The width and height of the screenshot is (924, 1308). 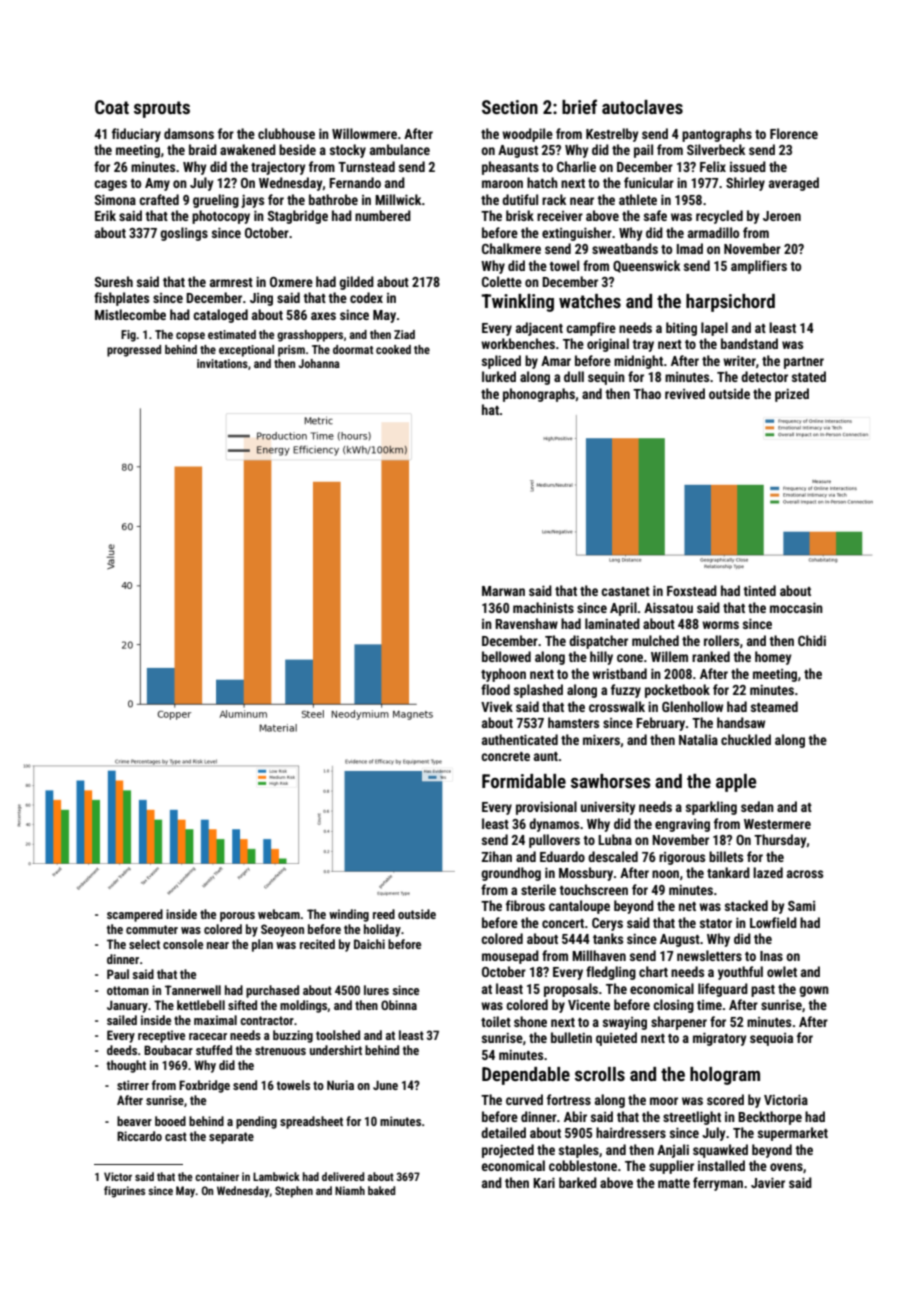 What do you see at coordinates (539, 395) in the screenshot?
I see `phonographs` at bounding box center [539, 395].
